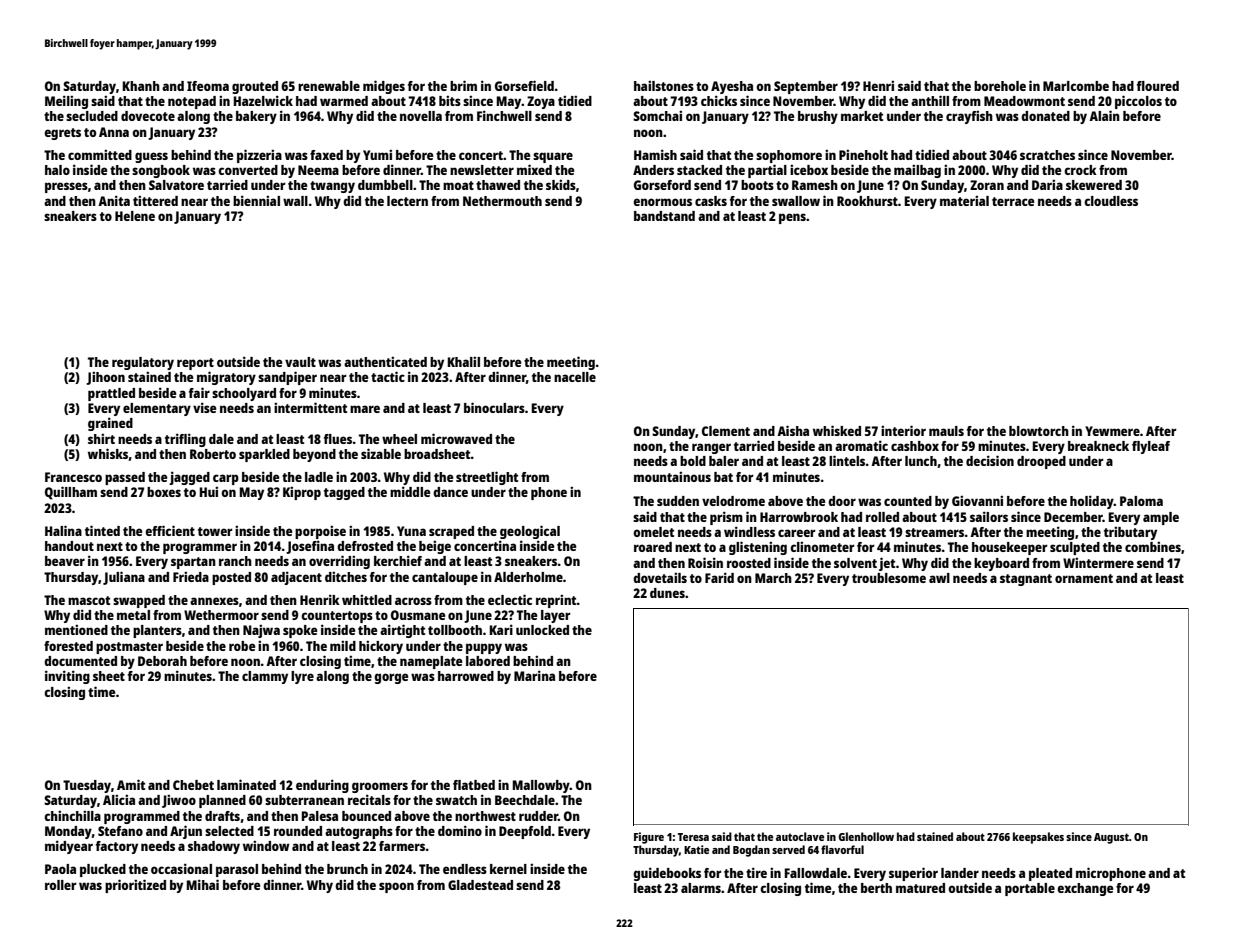 This screenshot has height=952, width=1233. I want to click on ornament, so click(1084, 578).
